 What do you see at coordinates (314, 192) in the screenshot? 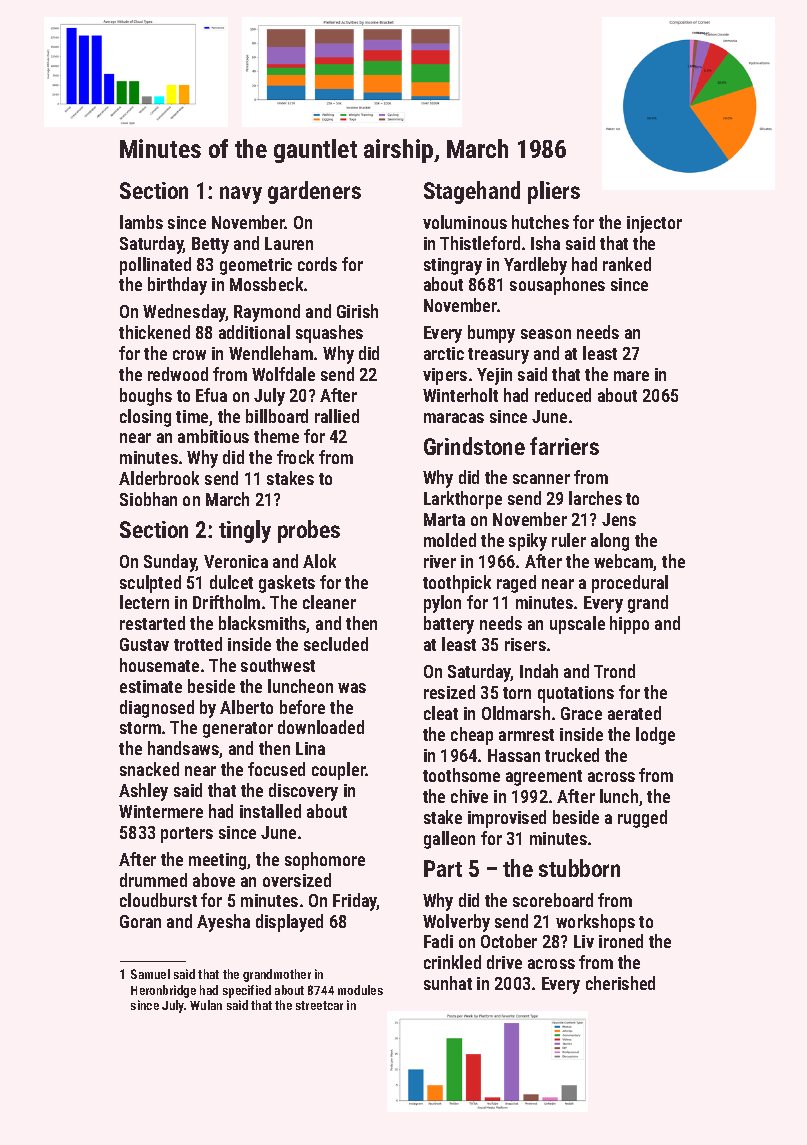
I see `gardeners` at bounding box center [314, 192].
